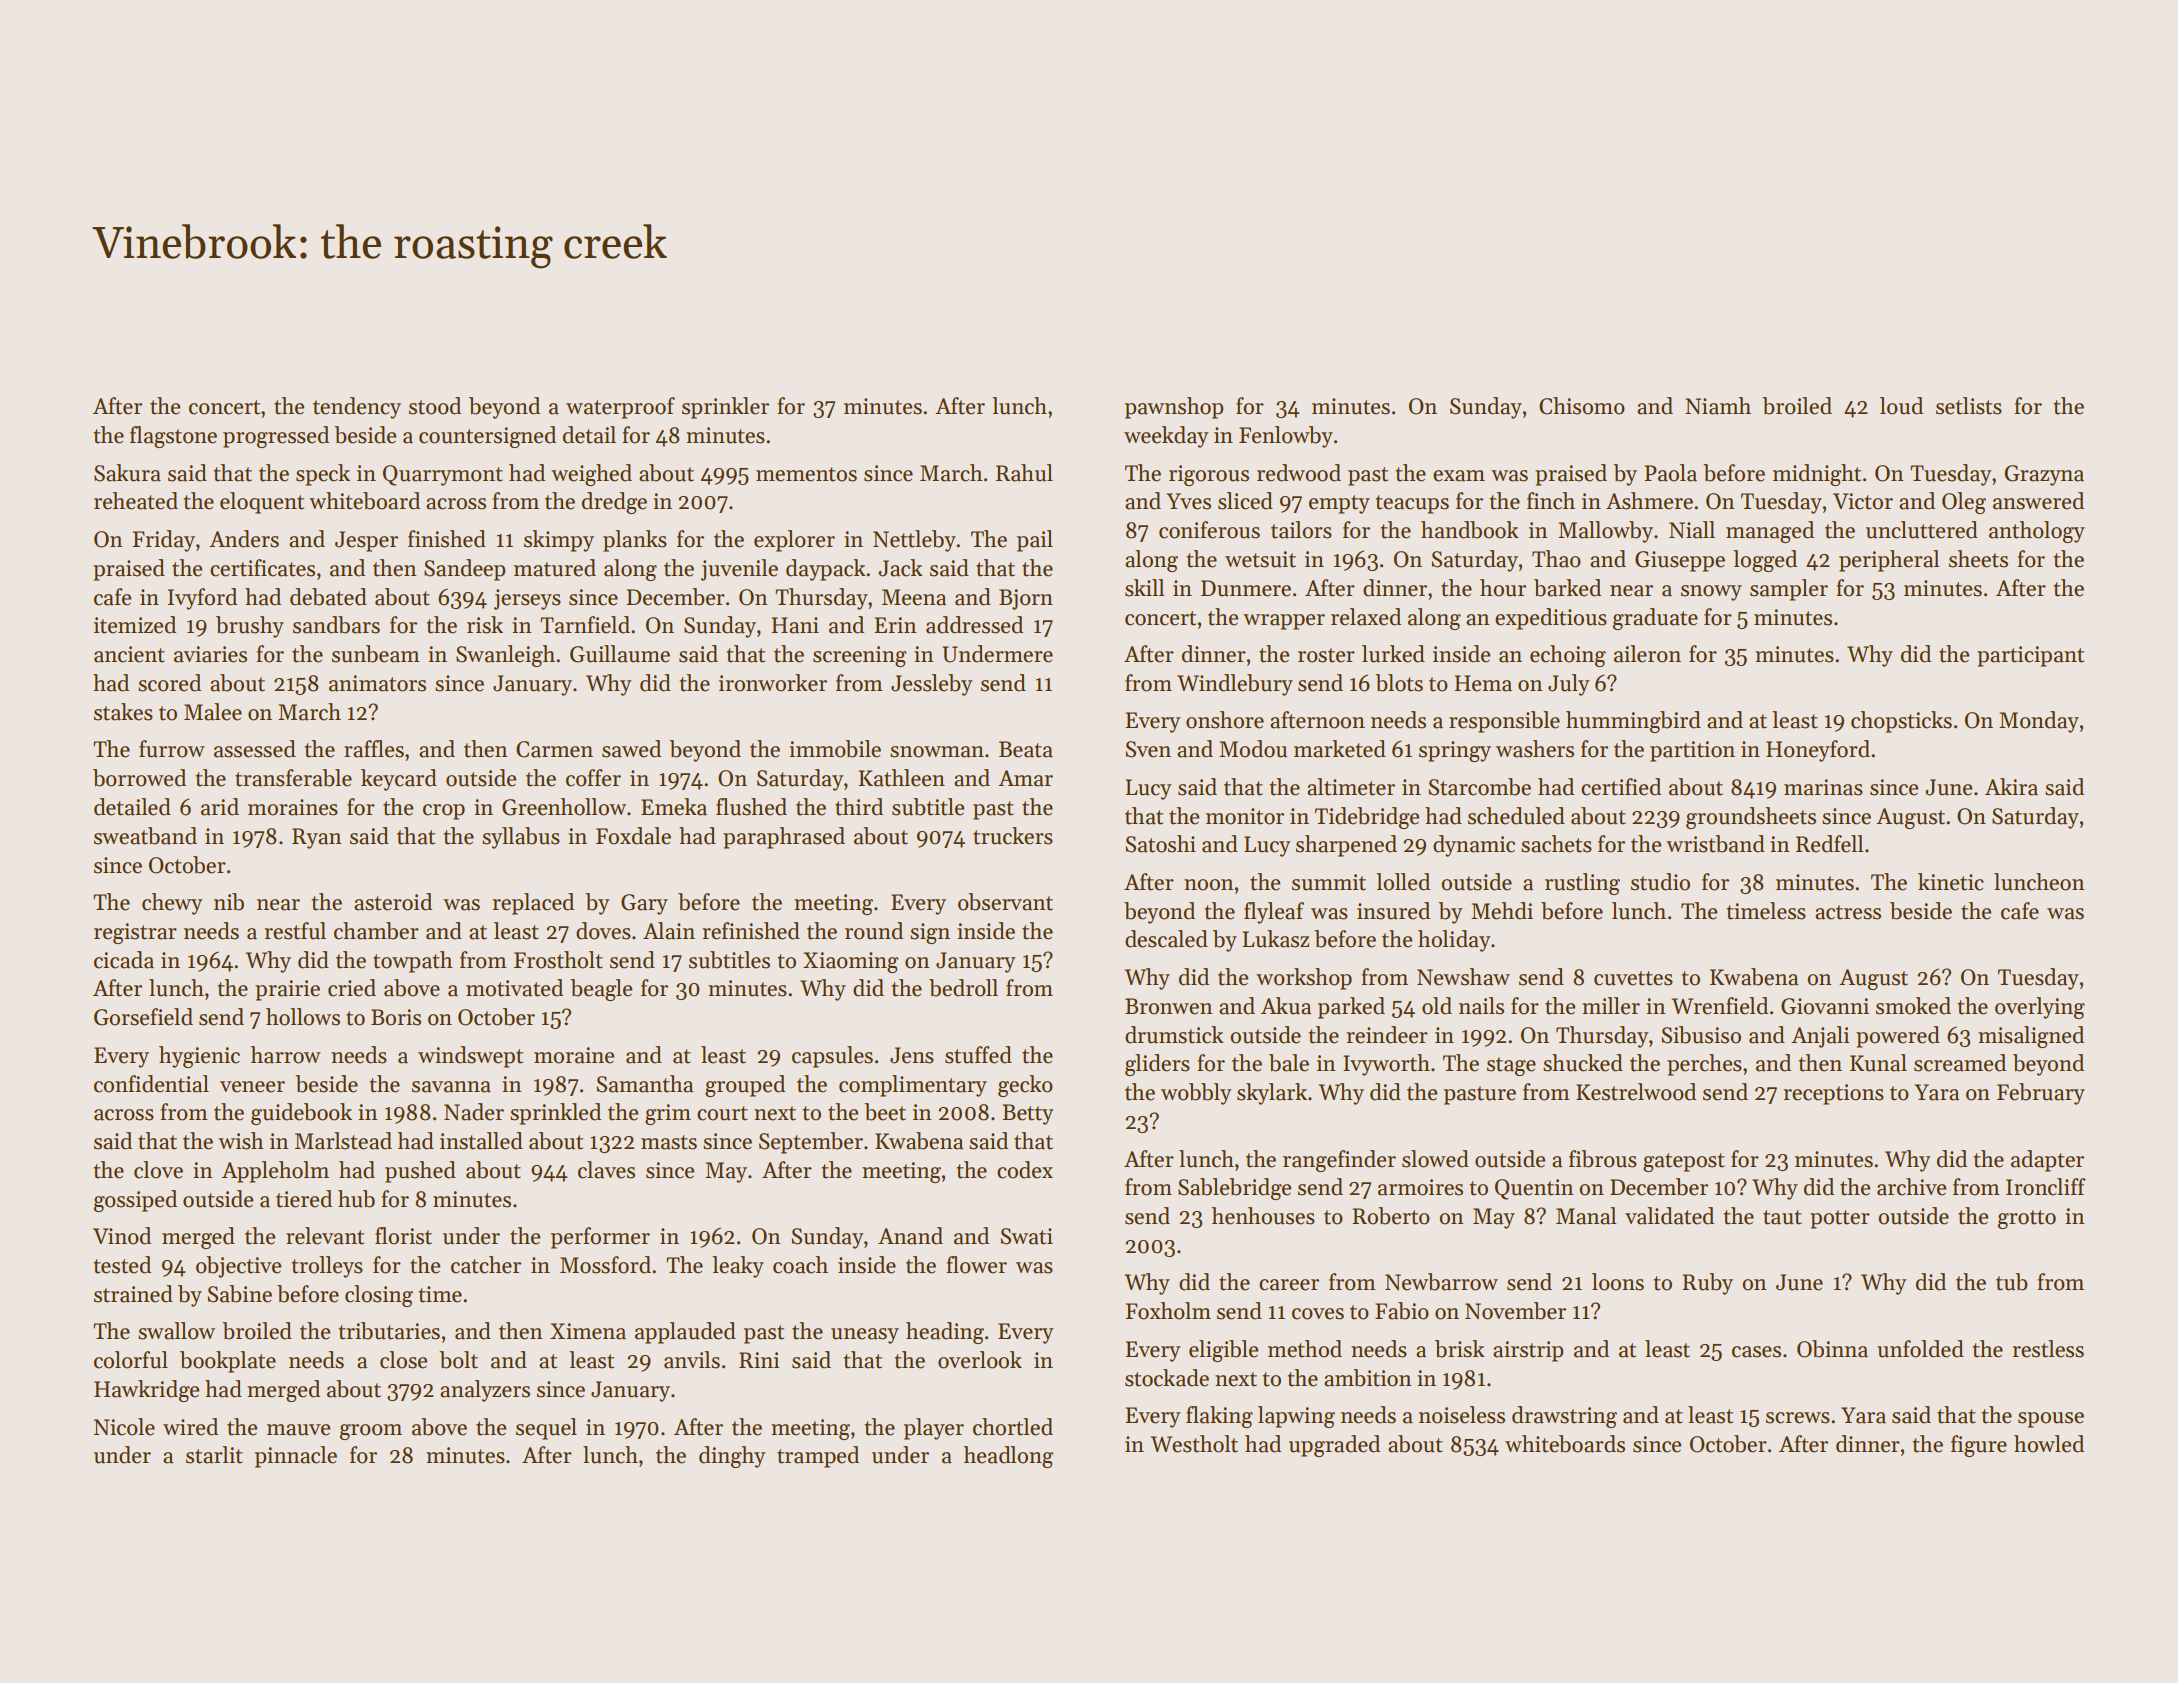 The height and width of the screenshot is (1683, 2178). What do you see at coordinates (1582, 406) in the screenshot?
I see `Chisomo` at bounding box center [1582, 406].
